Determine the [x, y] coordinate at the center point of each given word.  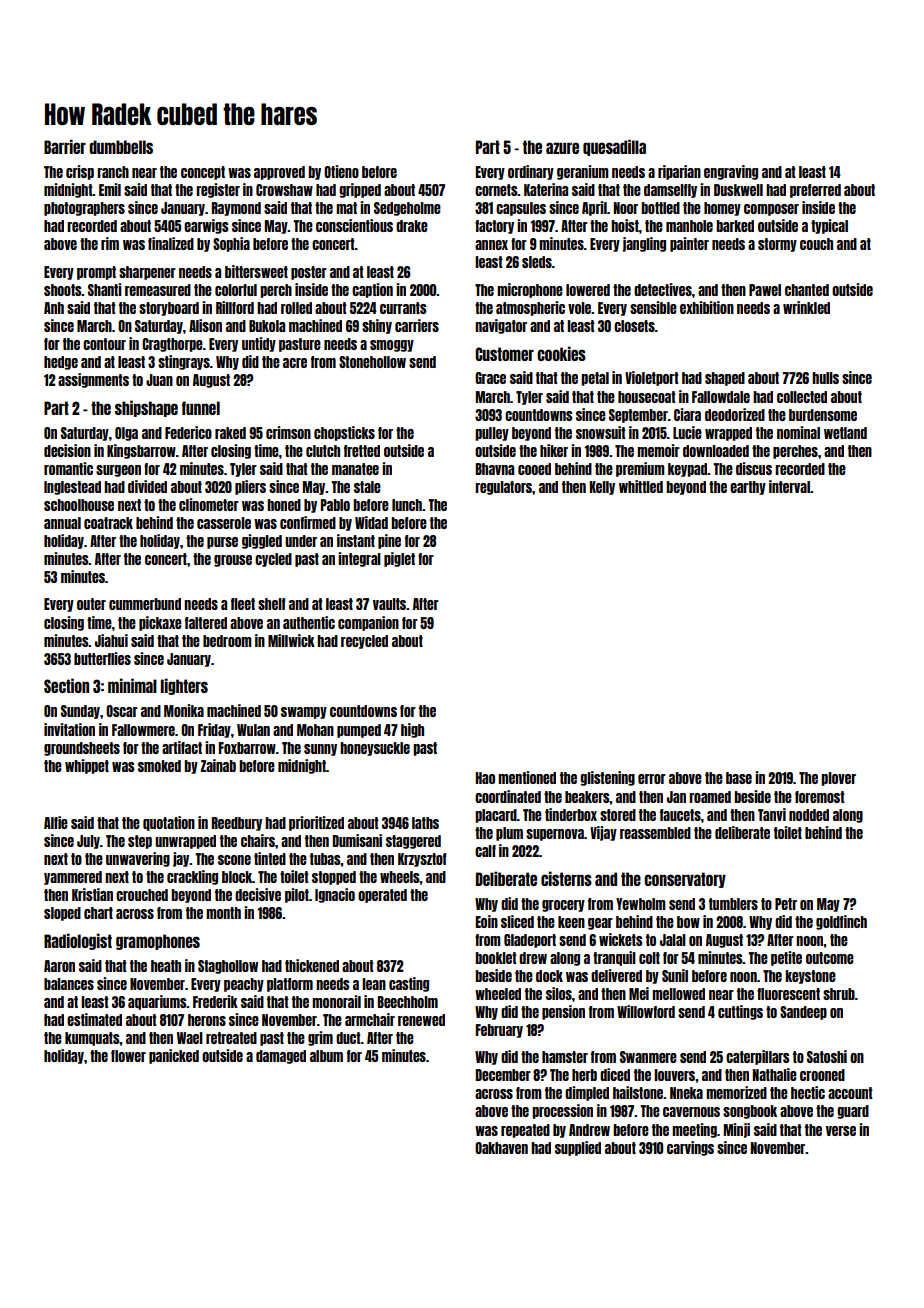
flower [128, 1056]
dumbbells [121, 147]
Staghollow [228, 967]
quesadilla [614, 147]
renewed [421, 1020]
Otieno [341, 171]
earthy [748, 488]
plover [838, 779]
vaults [389, 604]
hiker [554, 450]
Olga [126, 434]
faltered [206, 623]
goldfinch [841, 922]
